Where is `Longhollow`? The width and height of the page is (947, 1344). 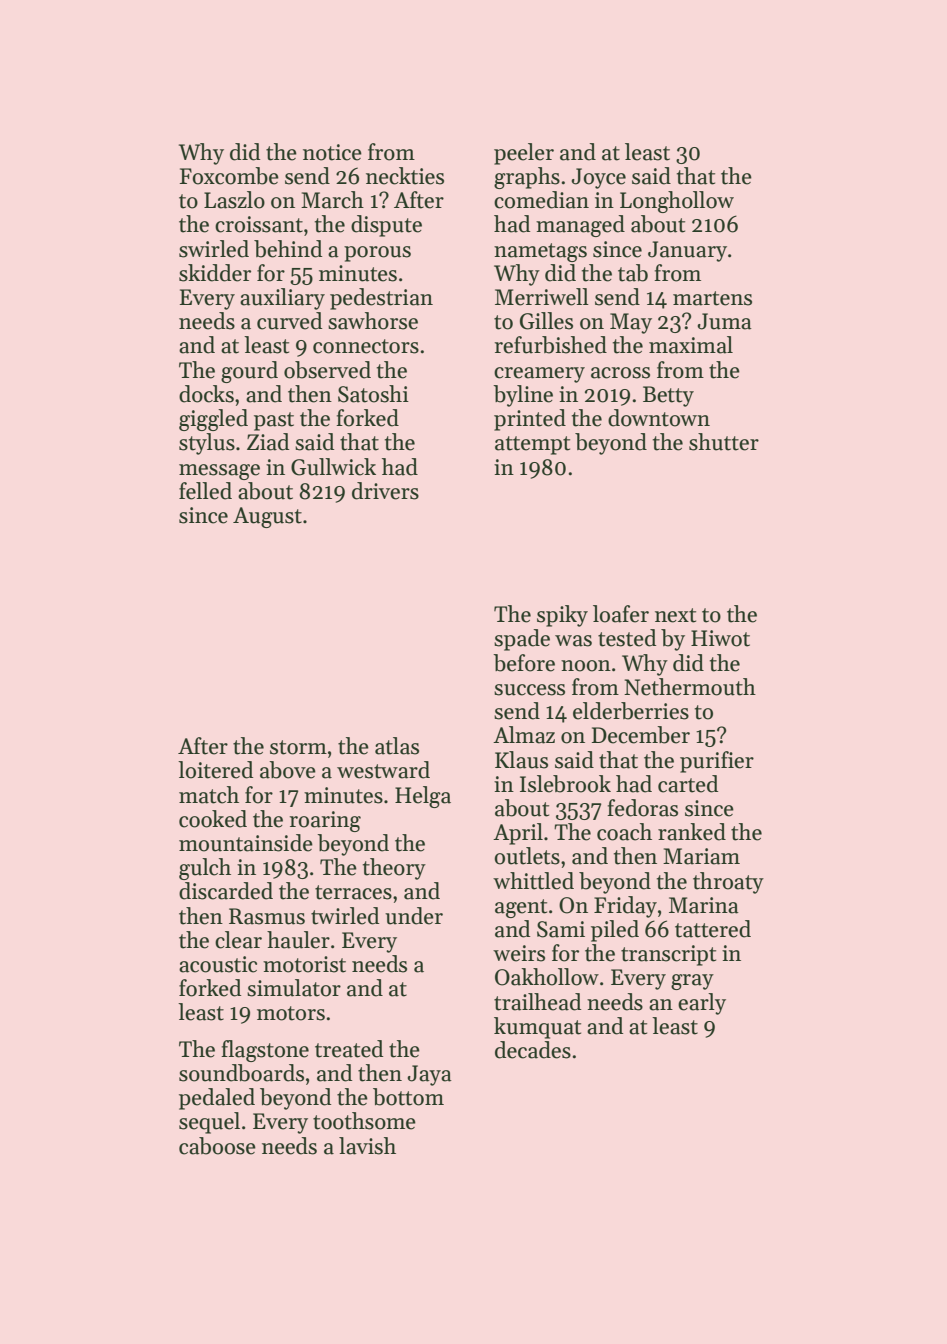 Longhollow is located at coordinates (677, 202).
